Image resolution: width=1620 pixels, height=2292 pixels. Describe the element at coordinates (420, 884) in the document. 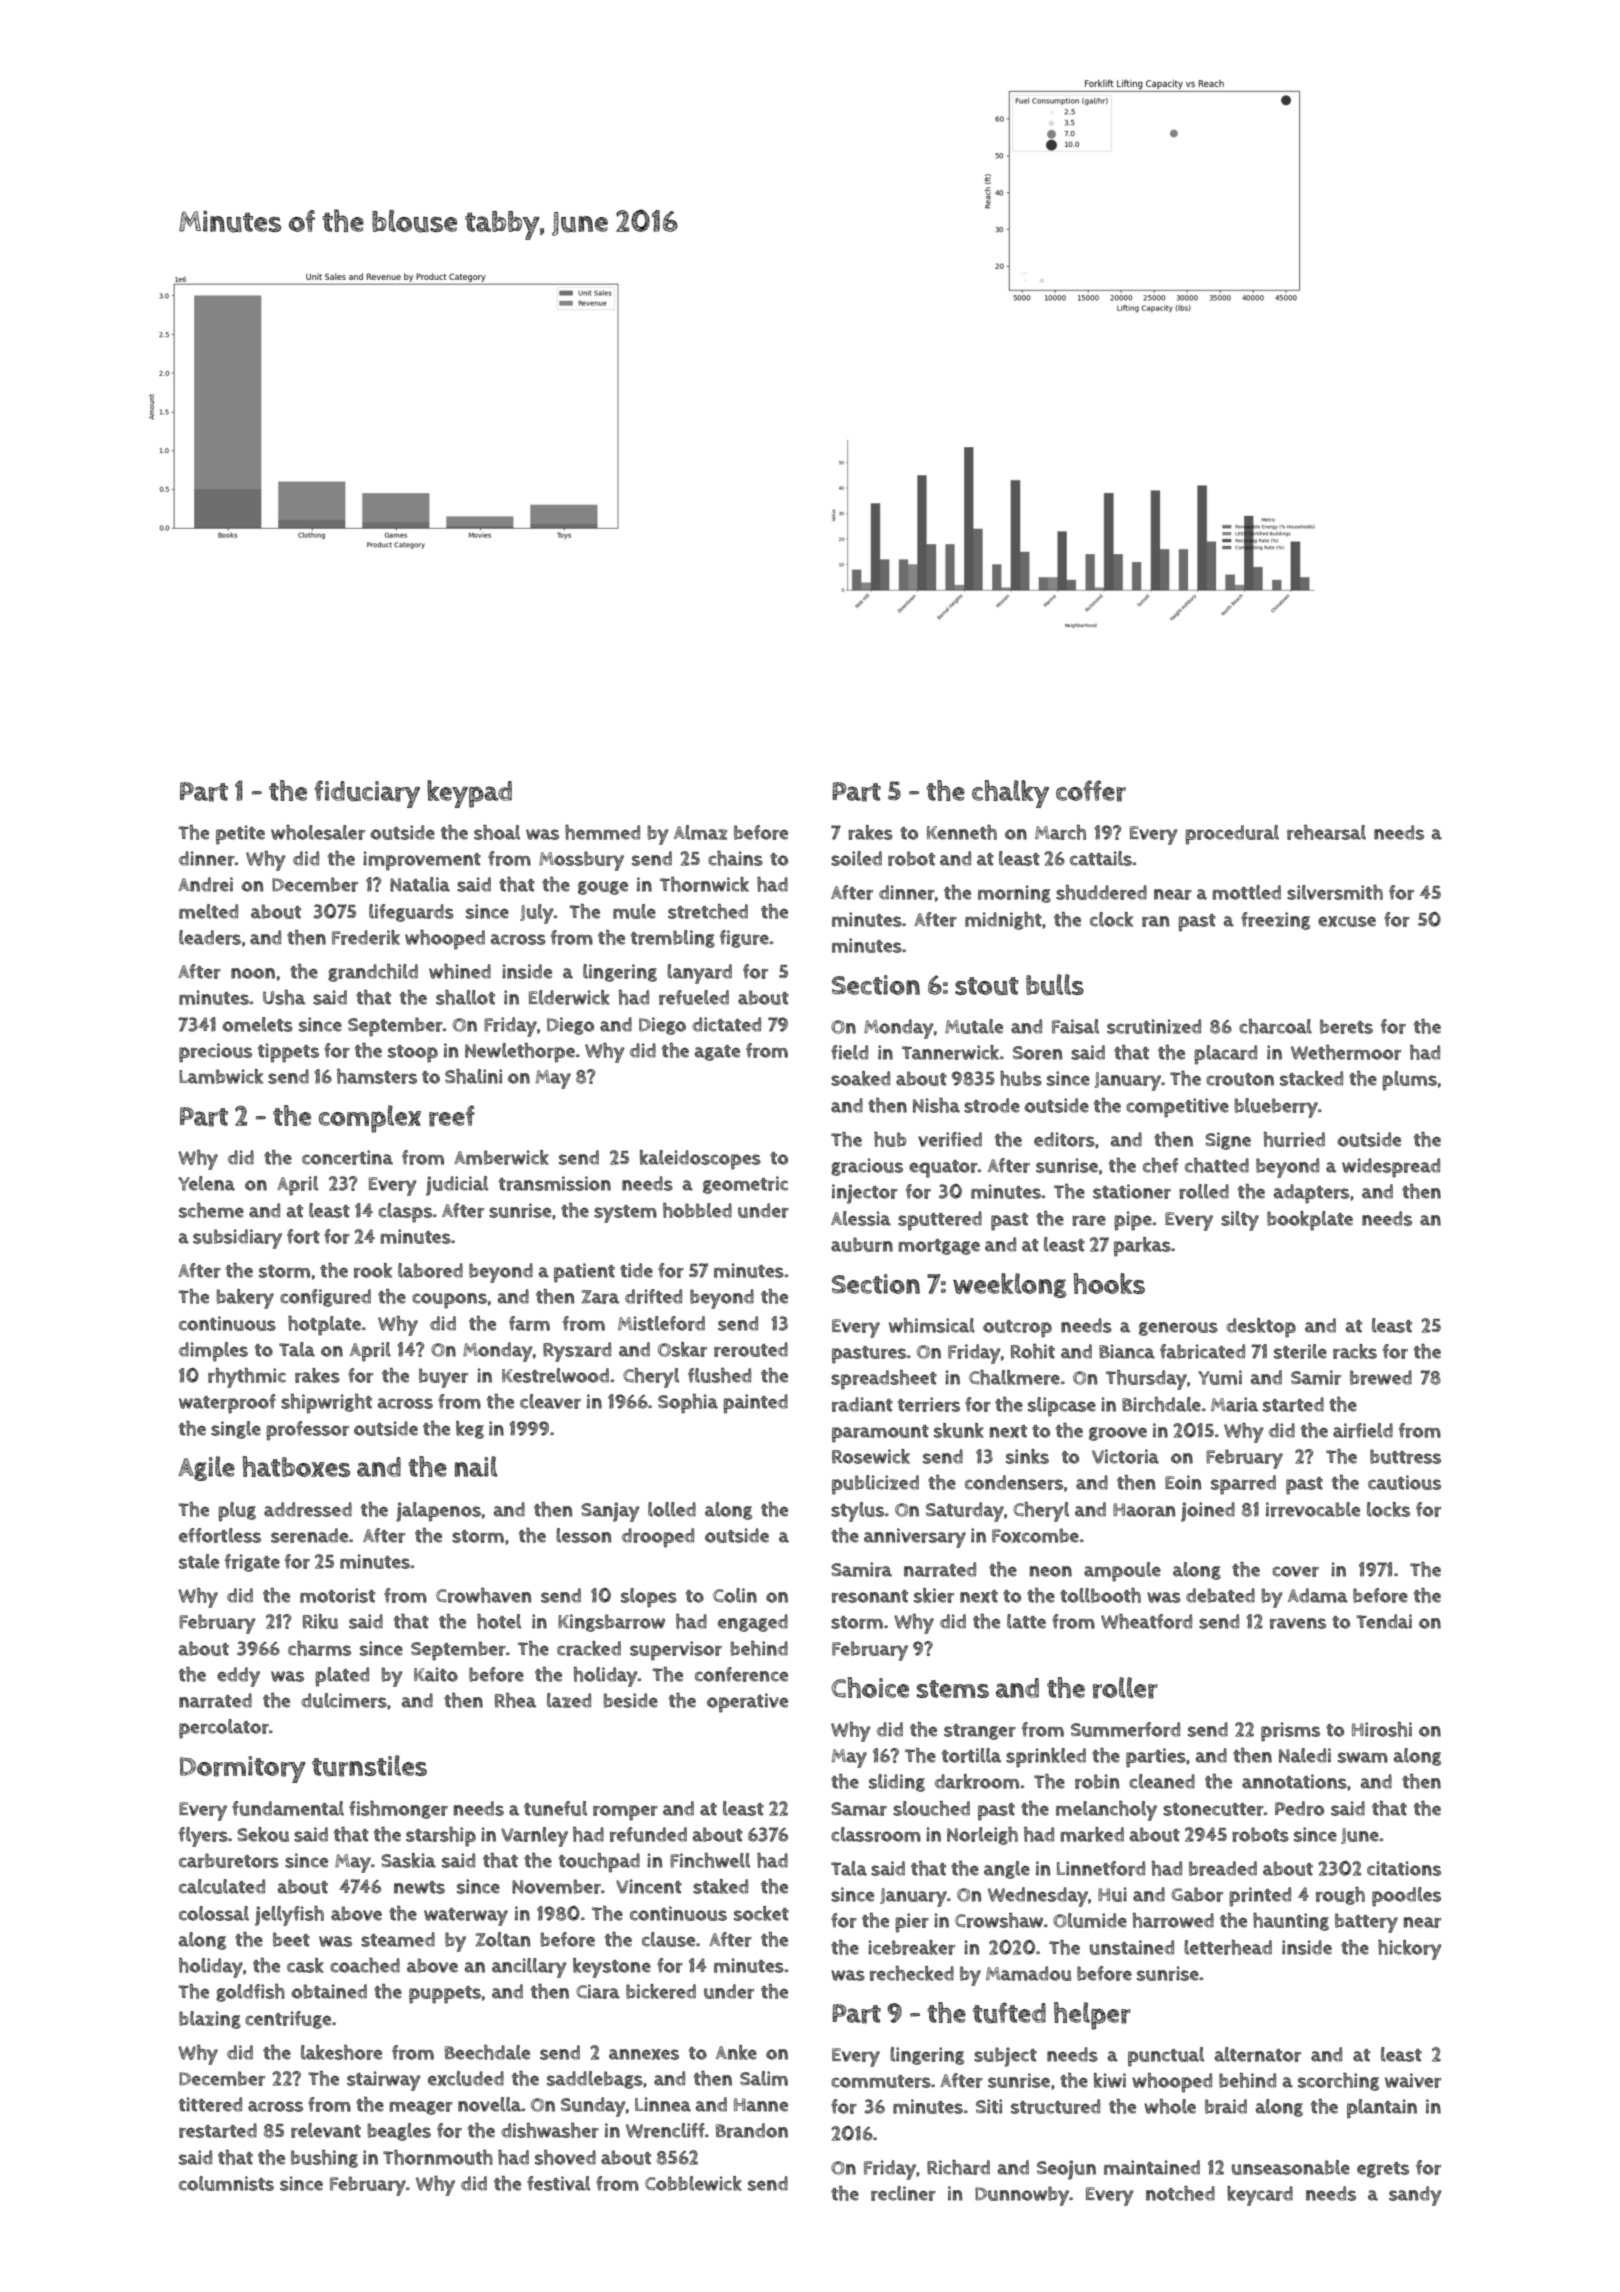

I see `Natalia` at that location.
